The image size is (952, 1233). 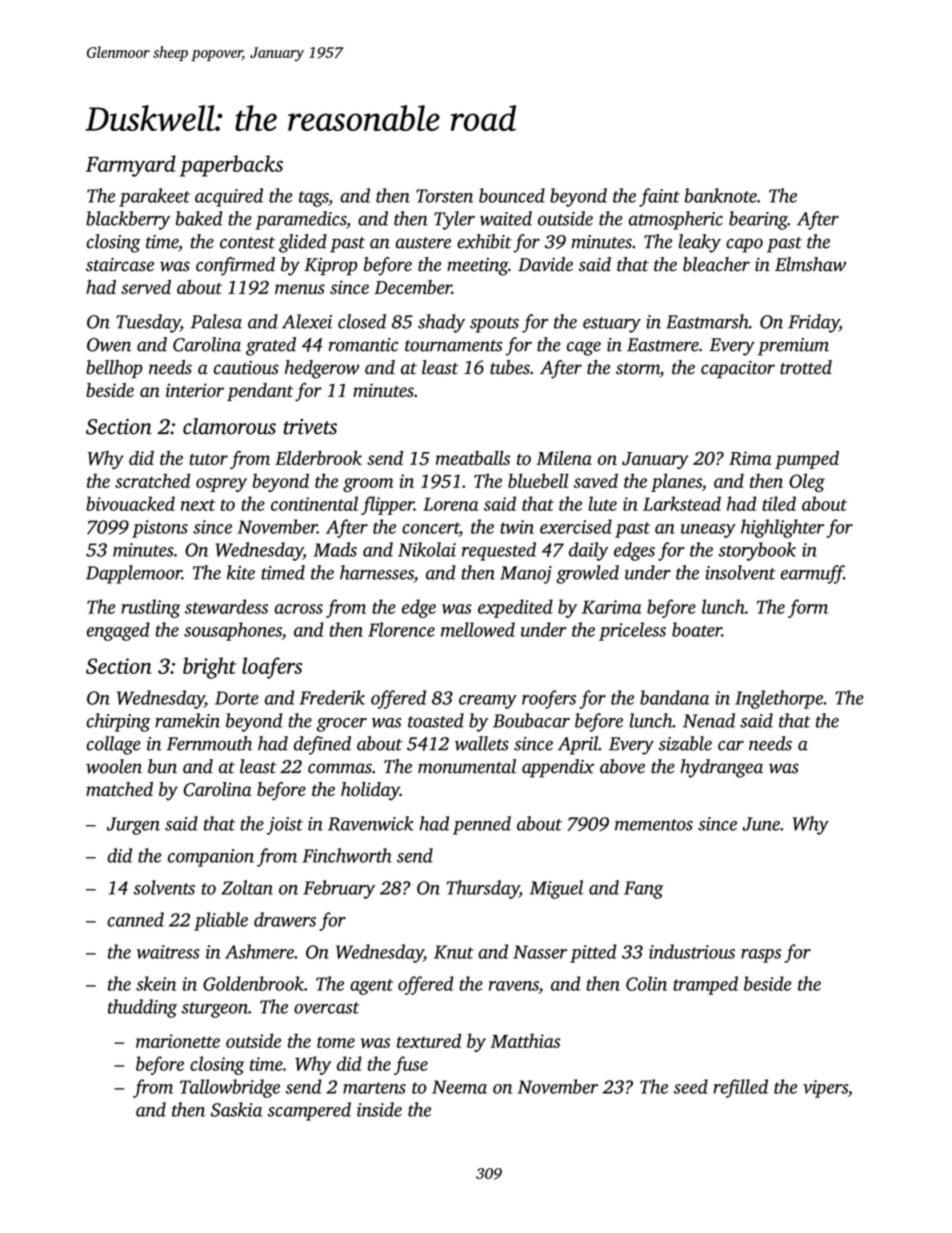 I want to click on ramekin, so click(x=187, y=720).
